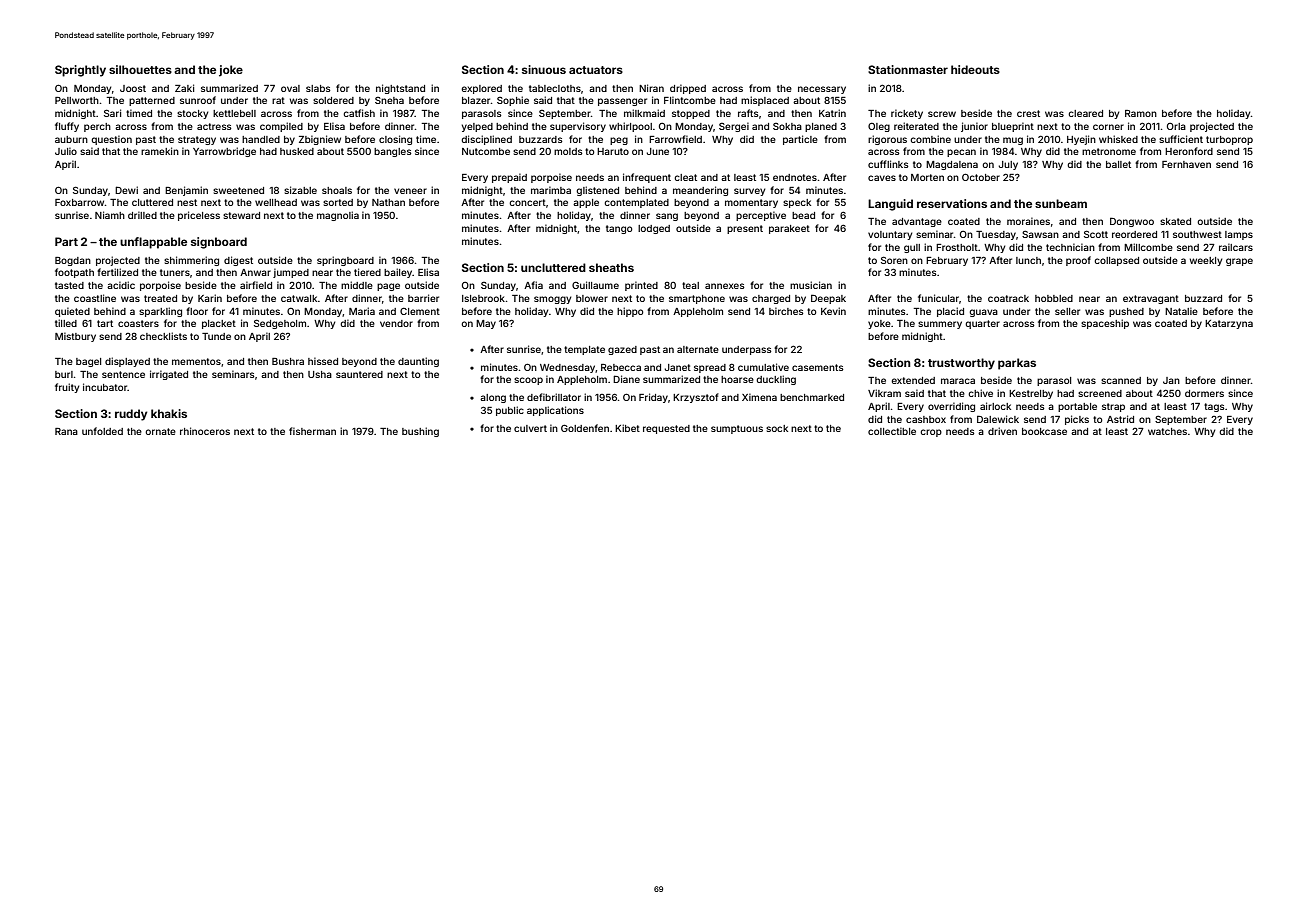  I want to click on hideouts, so click(975, 69).
